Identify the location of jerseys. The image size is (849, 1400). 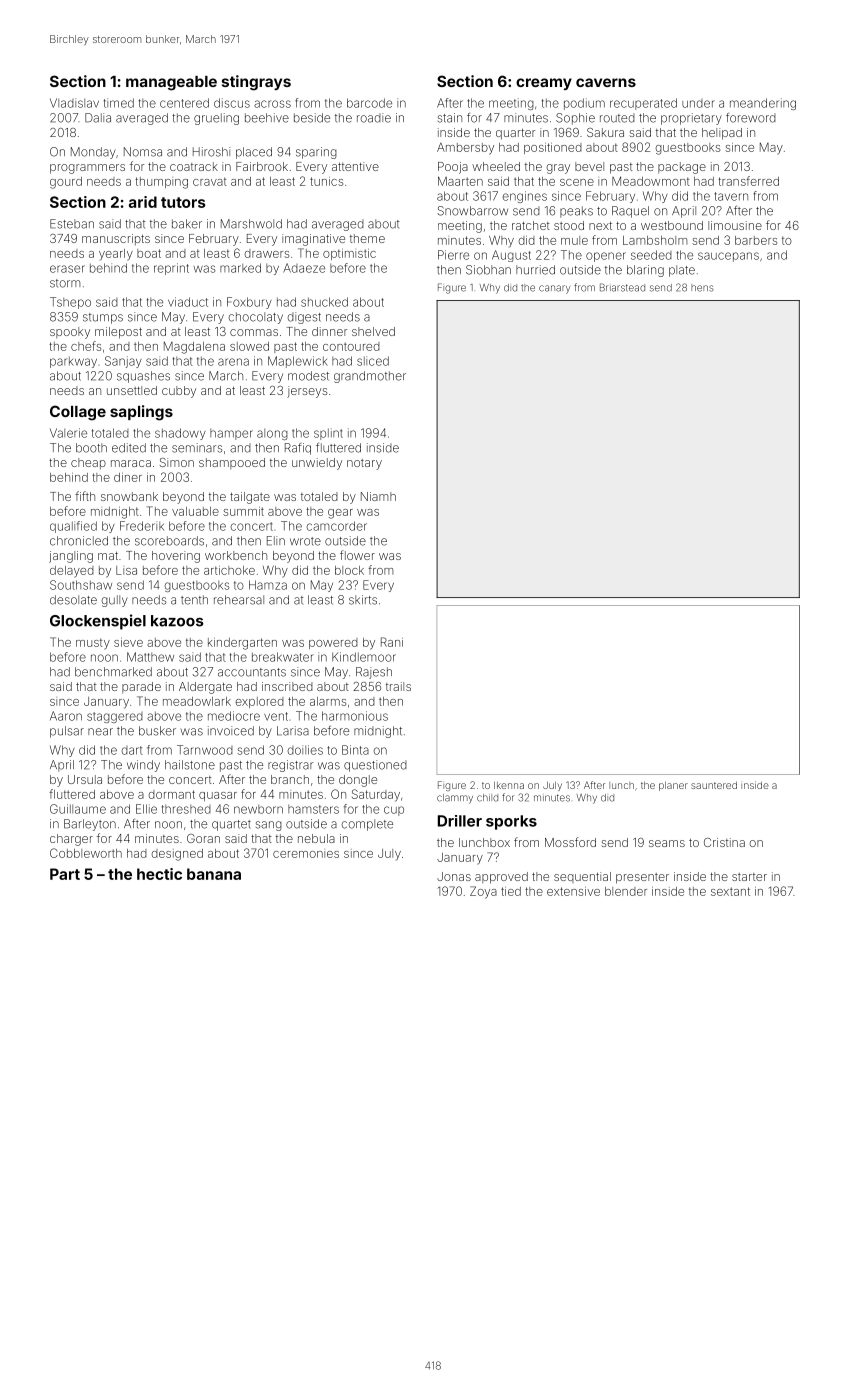
(307, 392).
